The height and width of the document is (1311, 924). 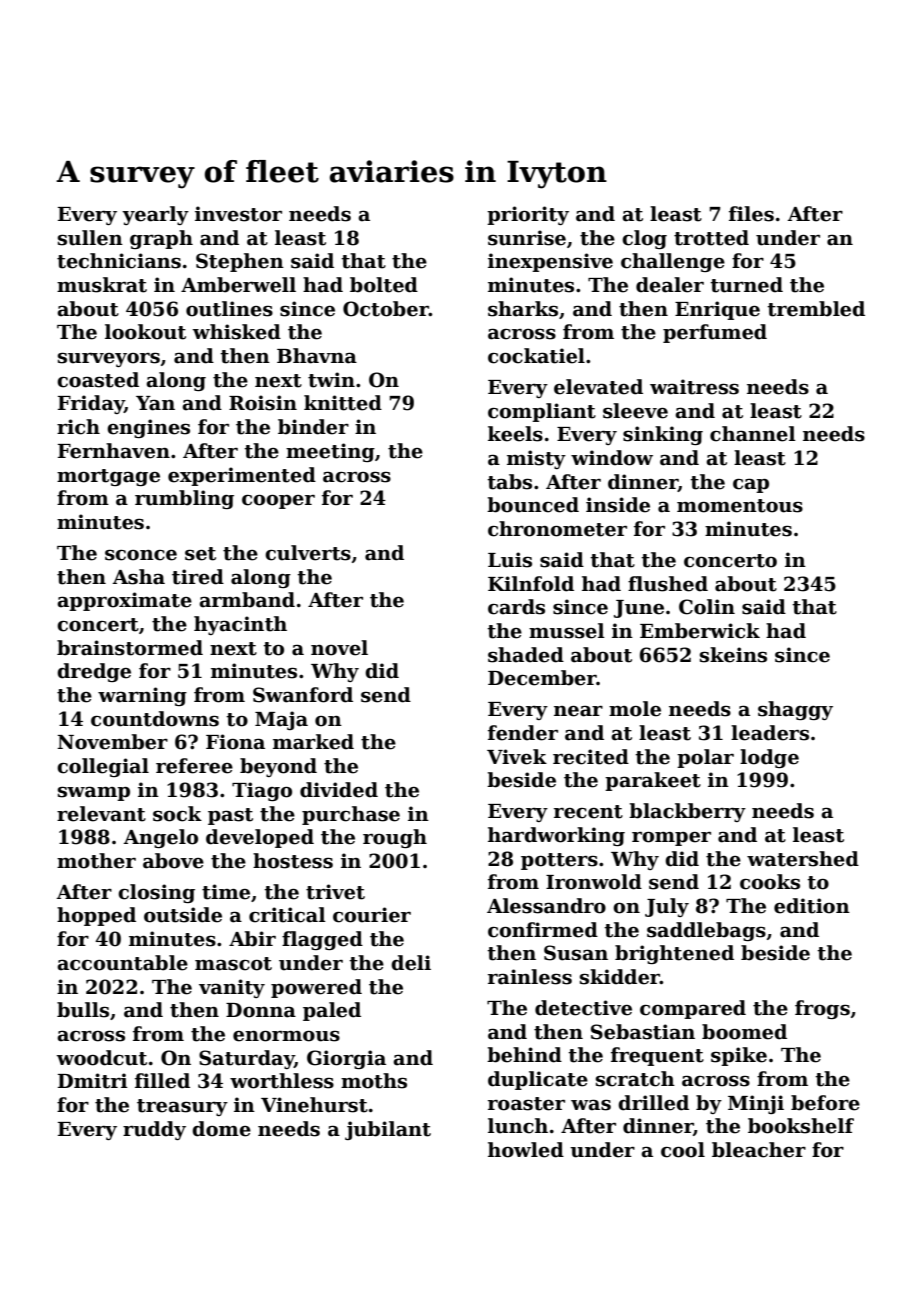 I want to click on cooper, so click(x=278, y=502).
